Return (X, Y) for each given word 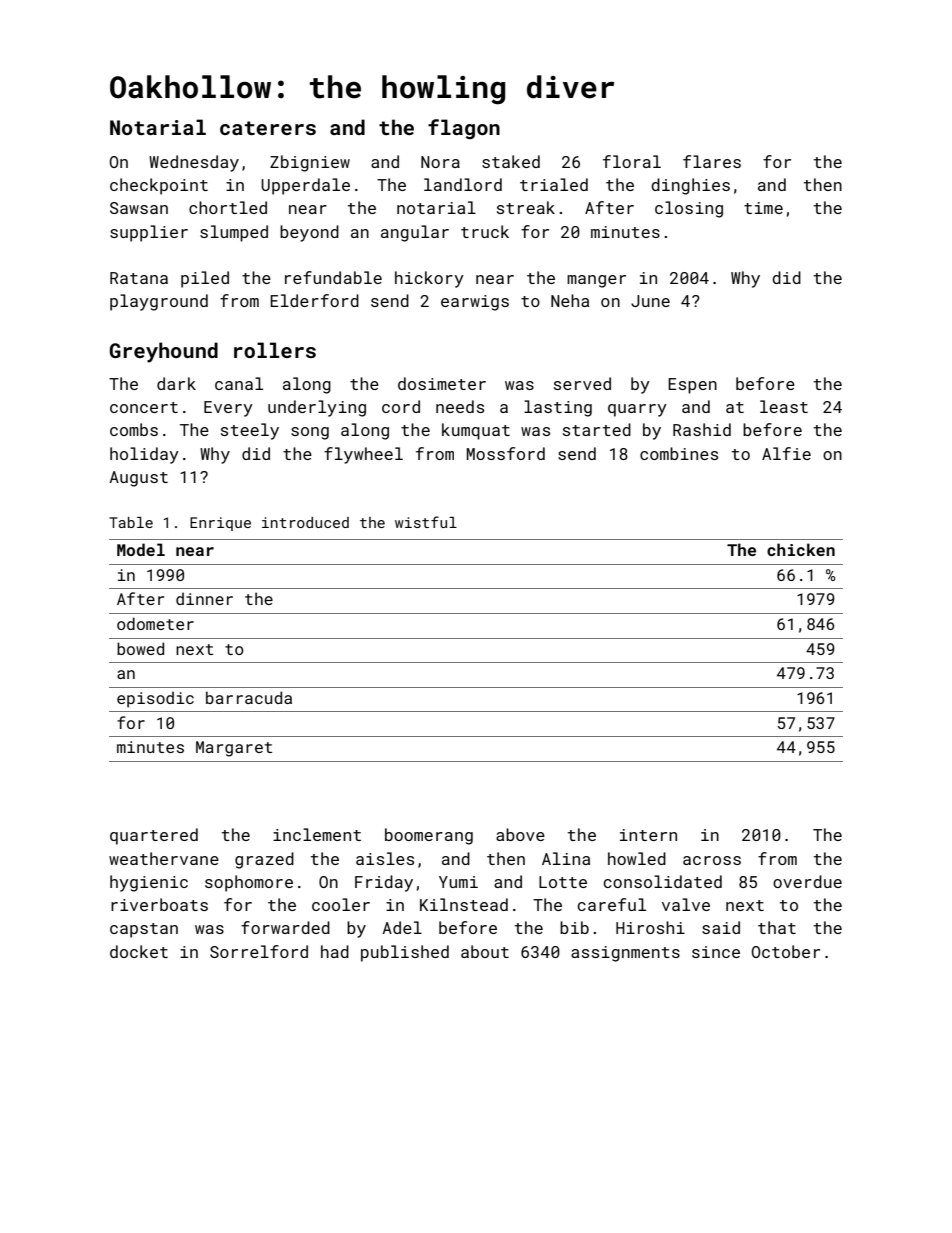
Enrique (220, 524)
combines (679, 453)
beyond (309, 233)
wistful (426, 522)
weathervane (164, 858)
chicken (801, 549)
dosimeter (442, 383)
